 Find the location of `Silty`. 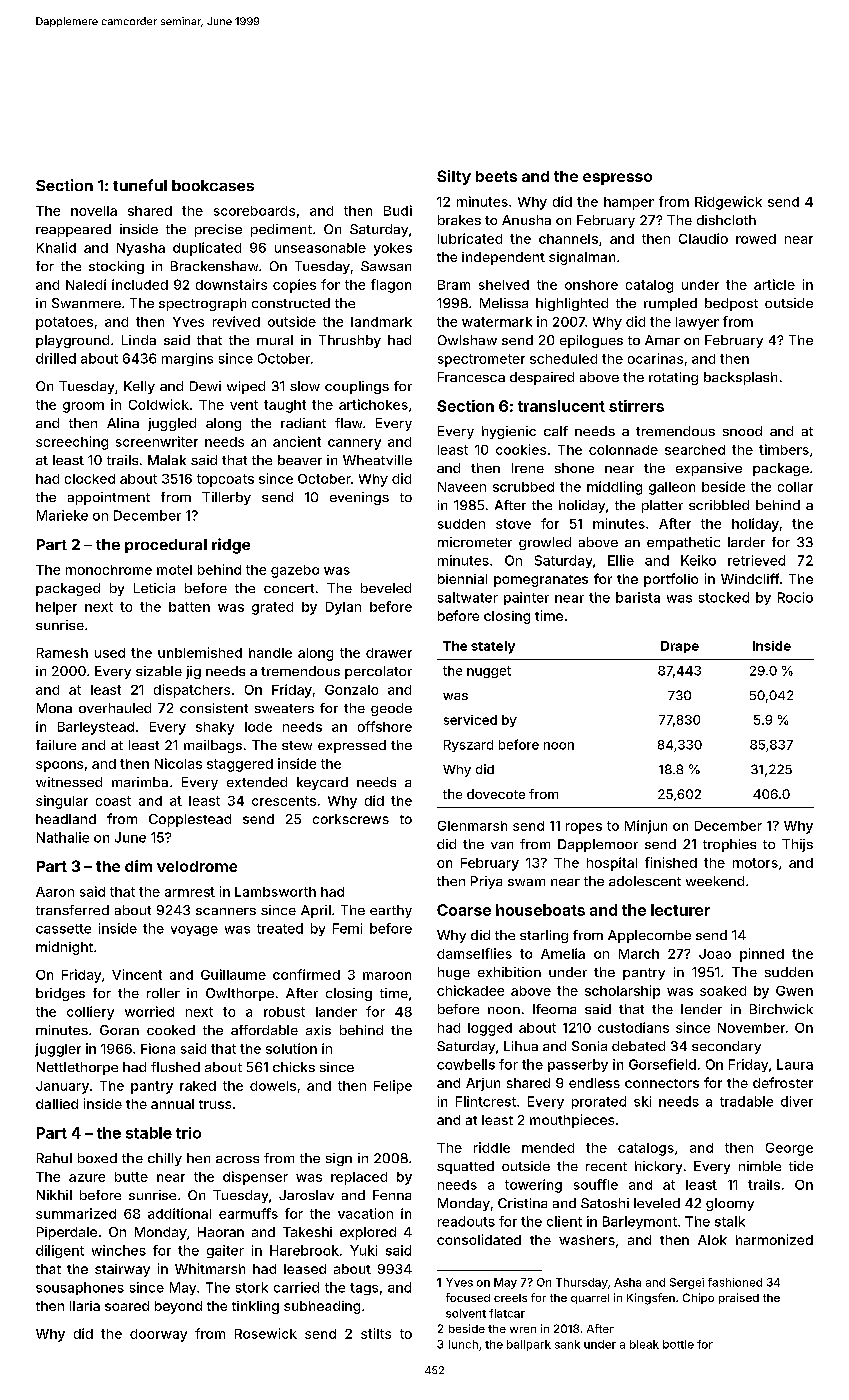

Silty is located at coordinates (454, 177).
